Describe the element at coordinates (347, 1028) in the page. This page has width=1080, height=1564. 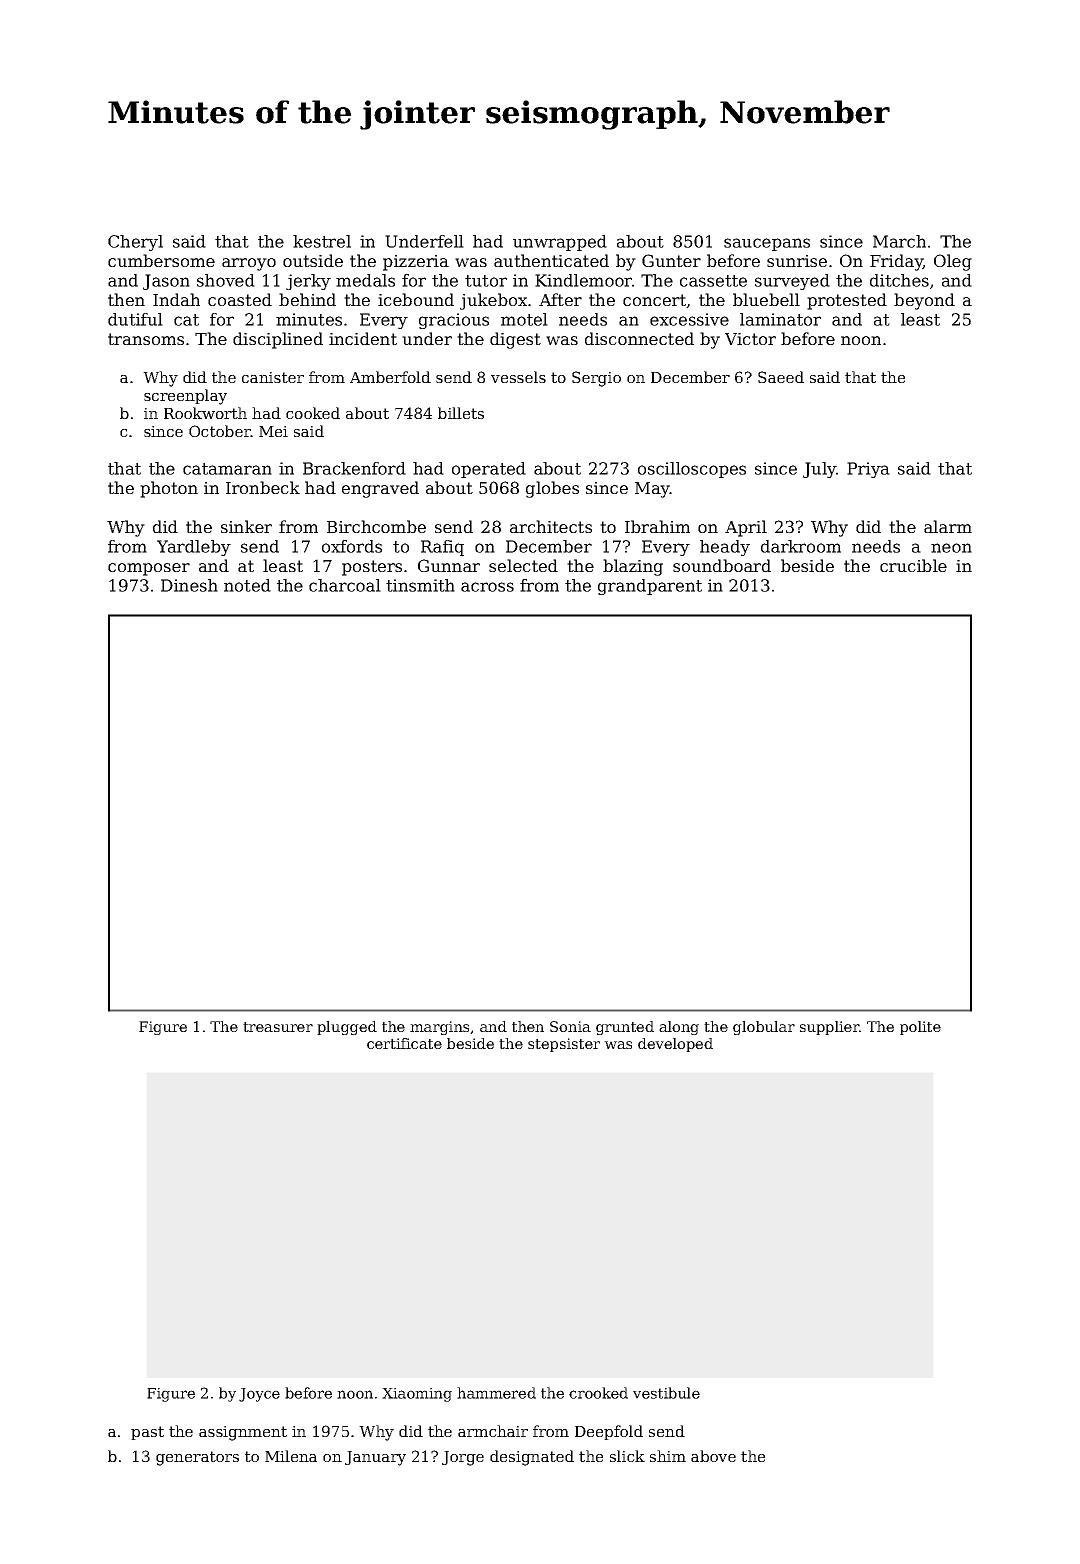
I see `plugged` at that location.
